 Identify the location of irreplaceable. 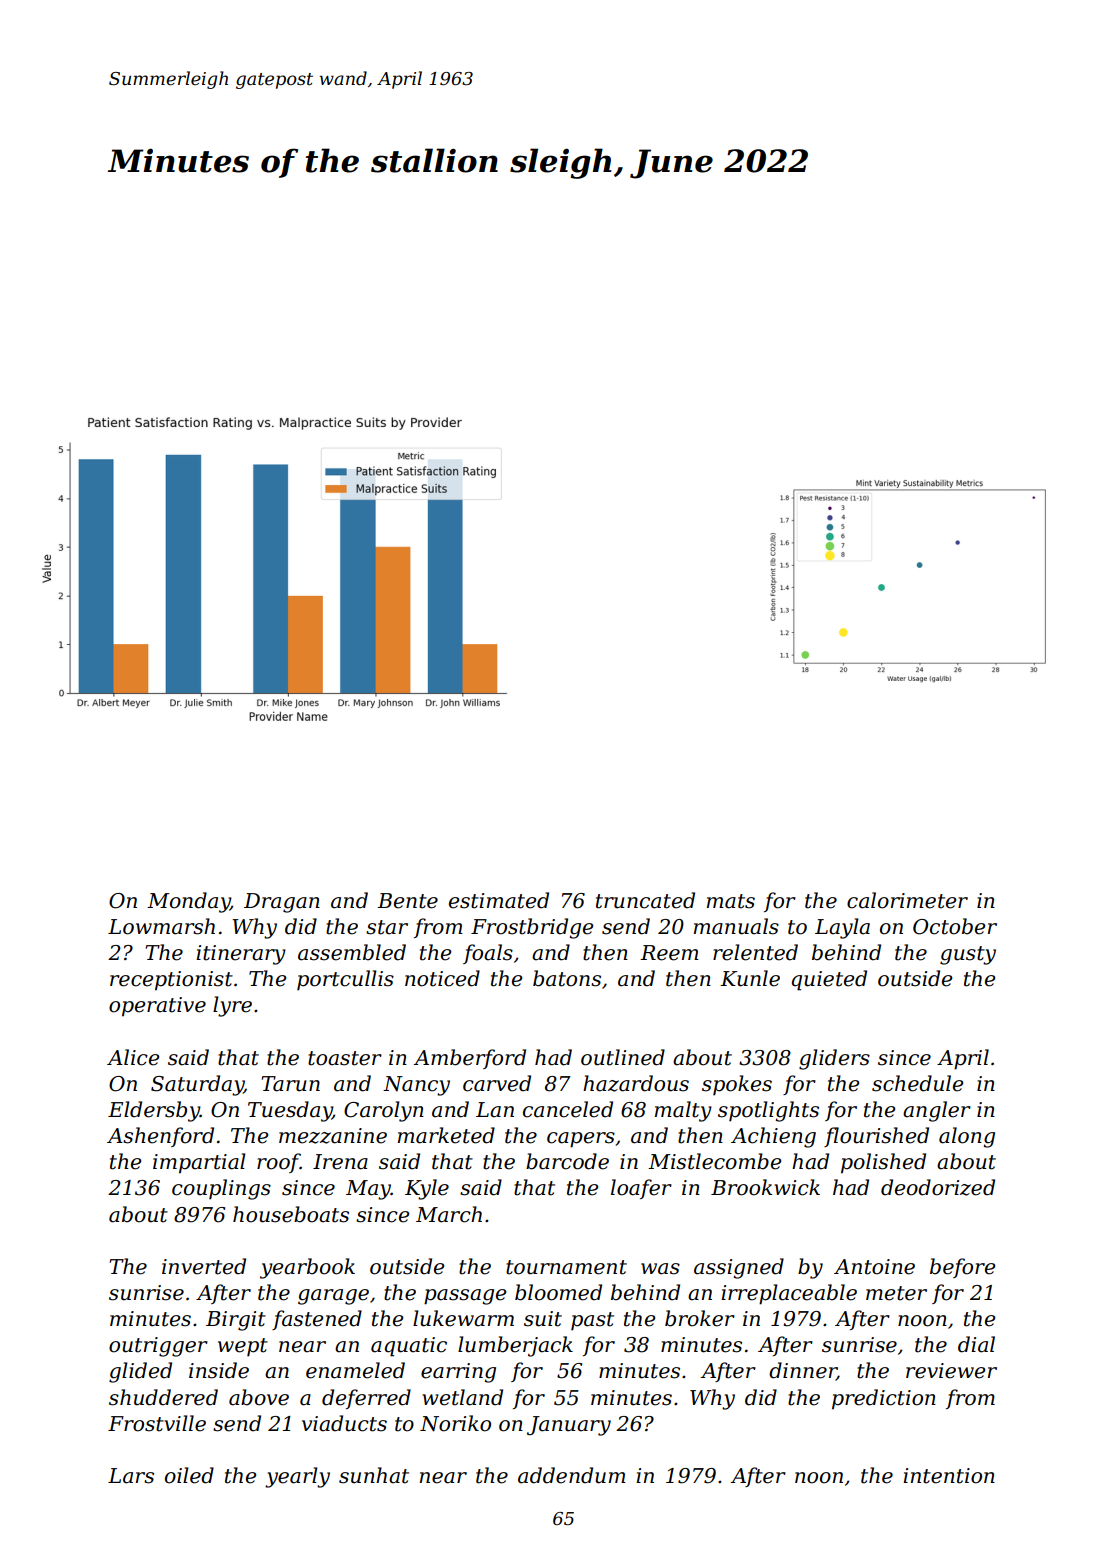
(789, 1294).
